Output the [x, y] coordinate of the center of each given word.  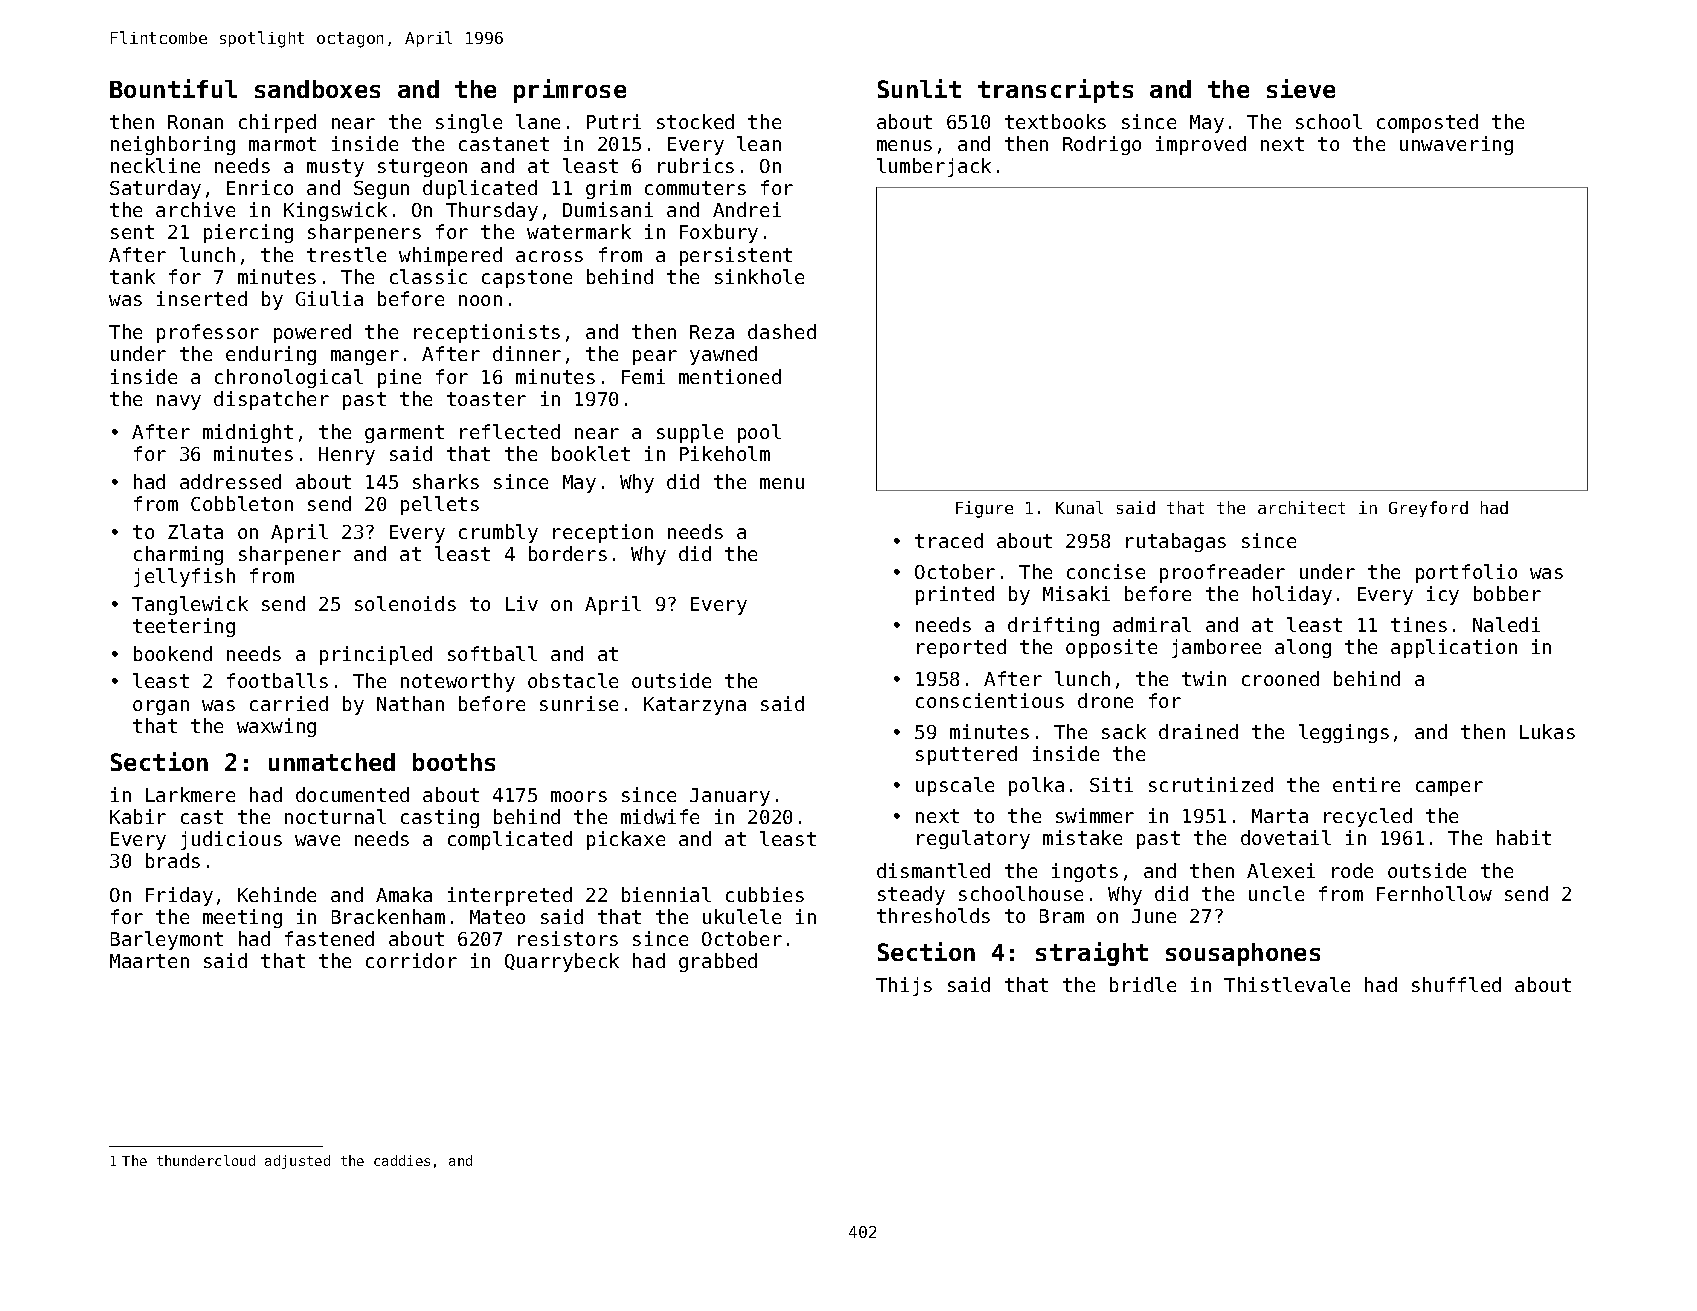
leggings [1344, 733]
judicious [231, 840]
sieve [1301, 88]
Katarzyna [695, 706]
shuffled [1456, 984]
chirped [277, 123]
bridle [1143, 984]
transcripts [1055, 91]
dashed [782, 331]
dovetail [1286, 837]
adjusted [297, 1162]
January [730, 797]
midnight [248, 433]
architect [1301, 507]
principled [376, 655]
